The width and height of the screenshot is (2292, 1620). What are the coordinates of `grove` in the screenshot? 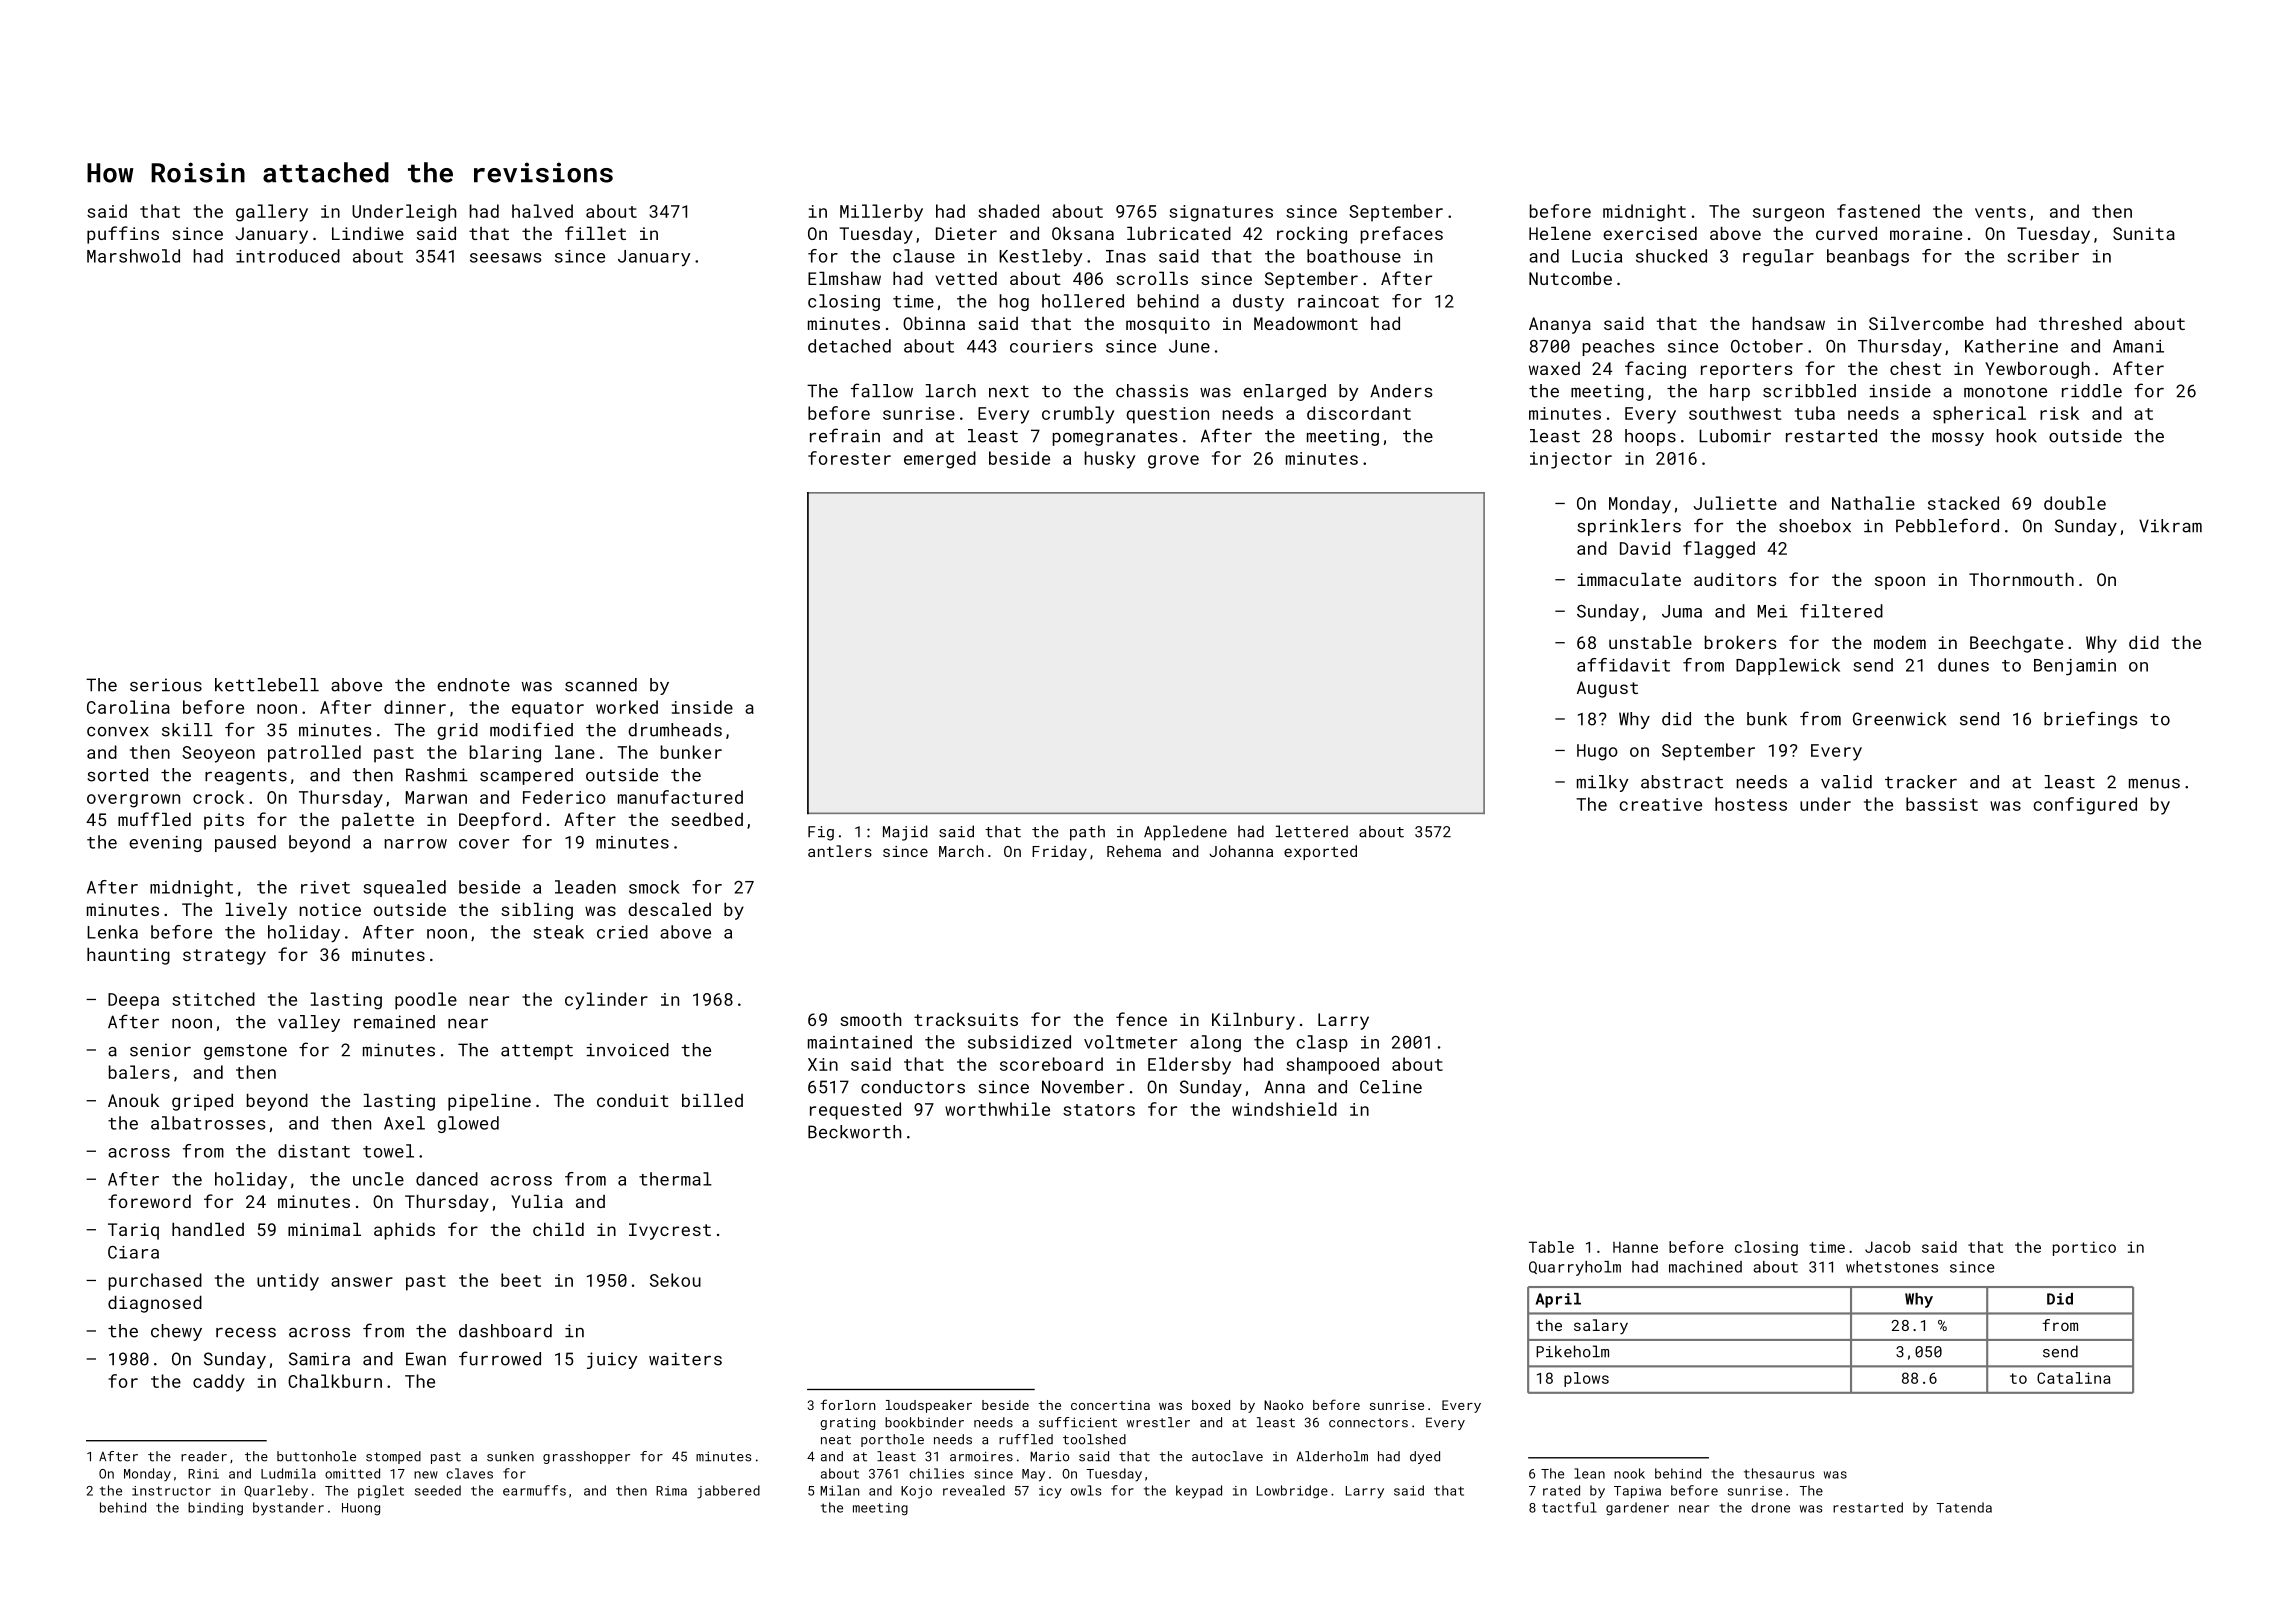 It's located at (1173, 462).
